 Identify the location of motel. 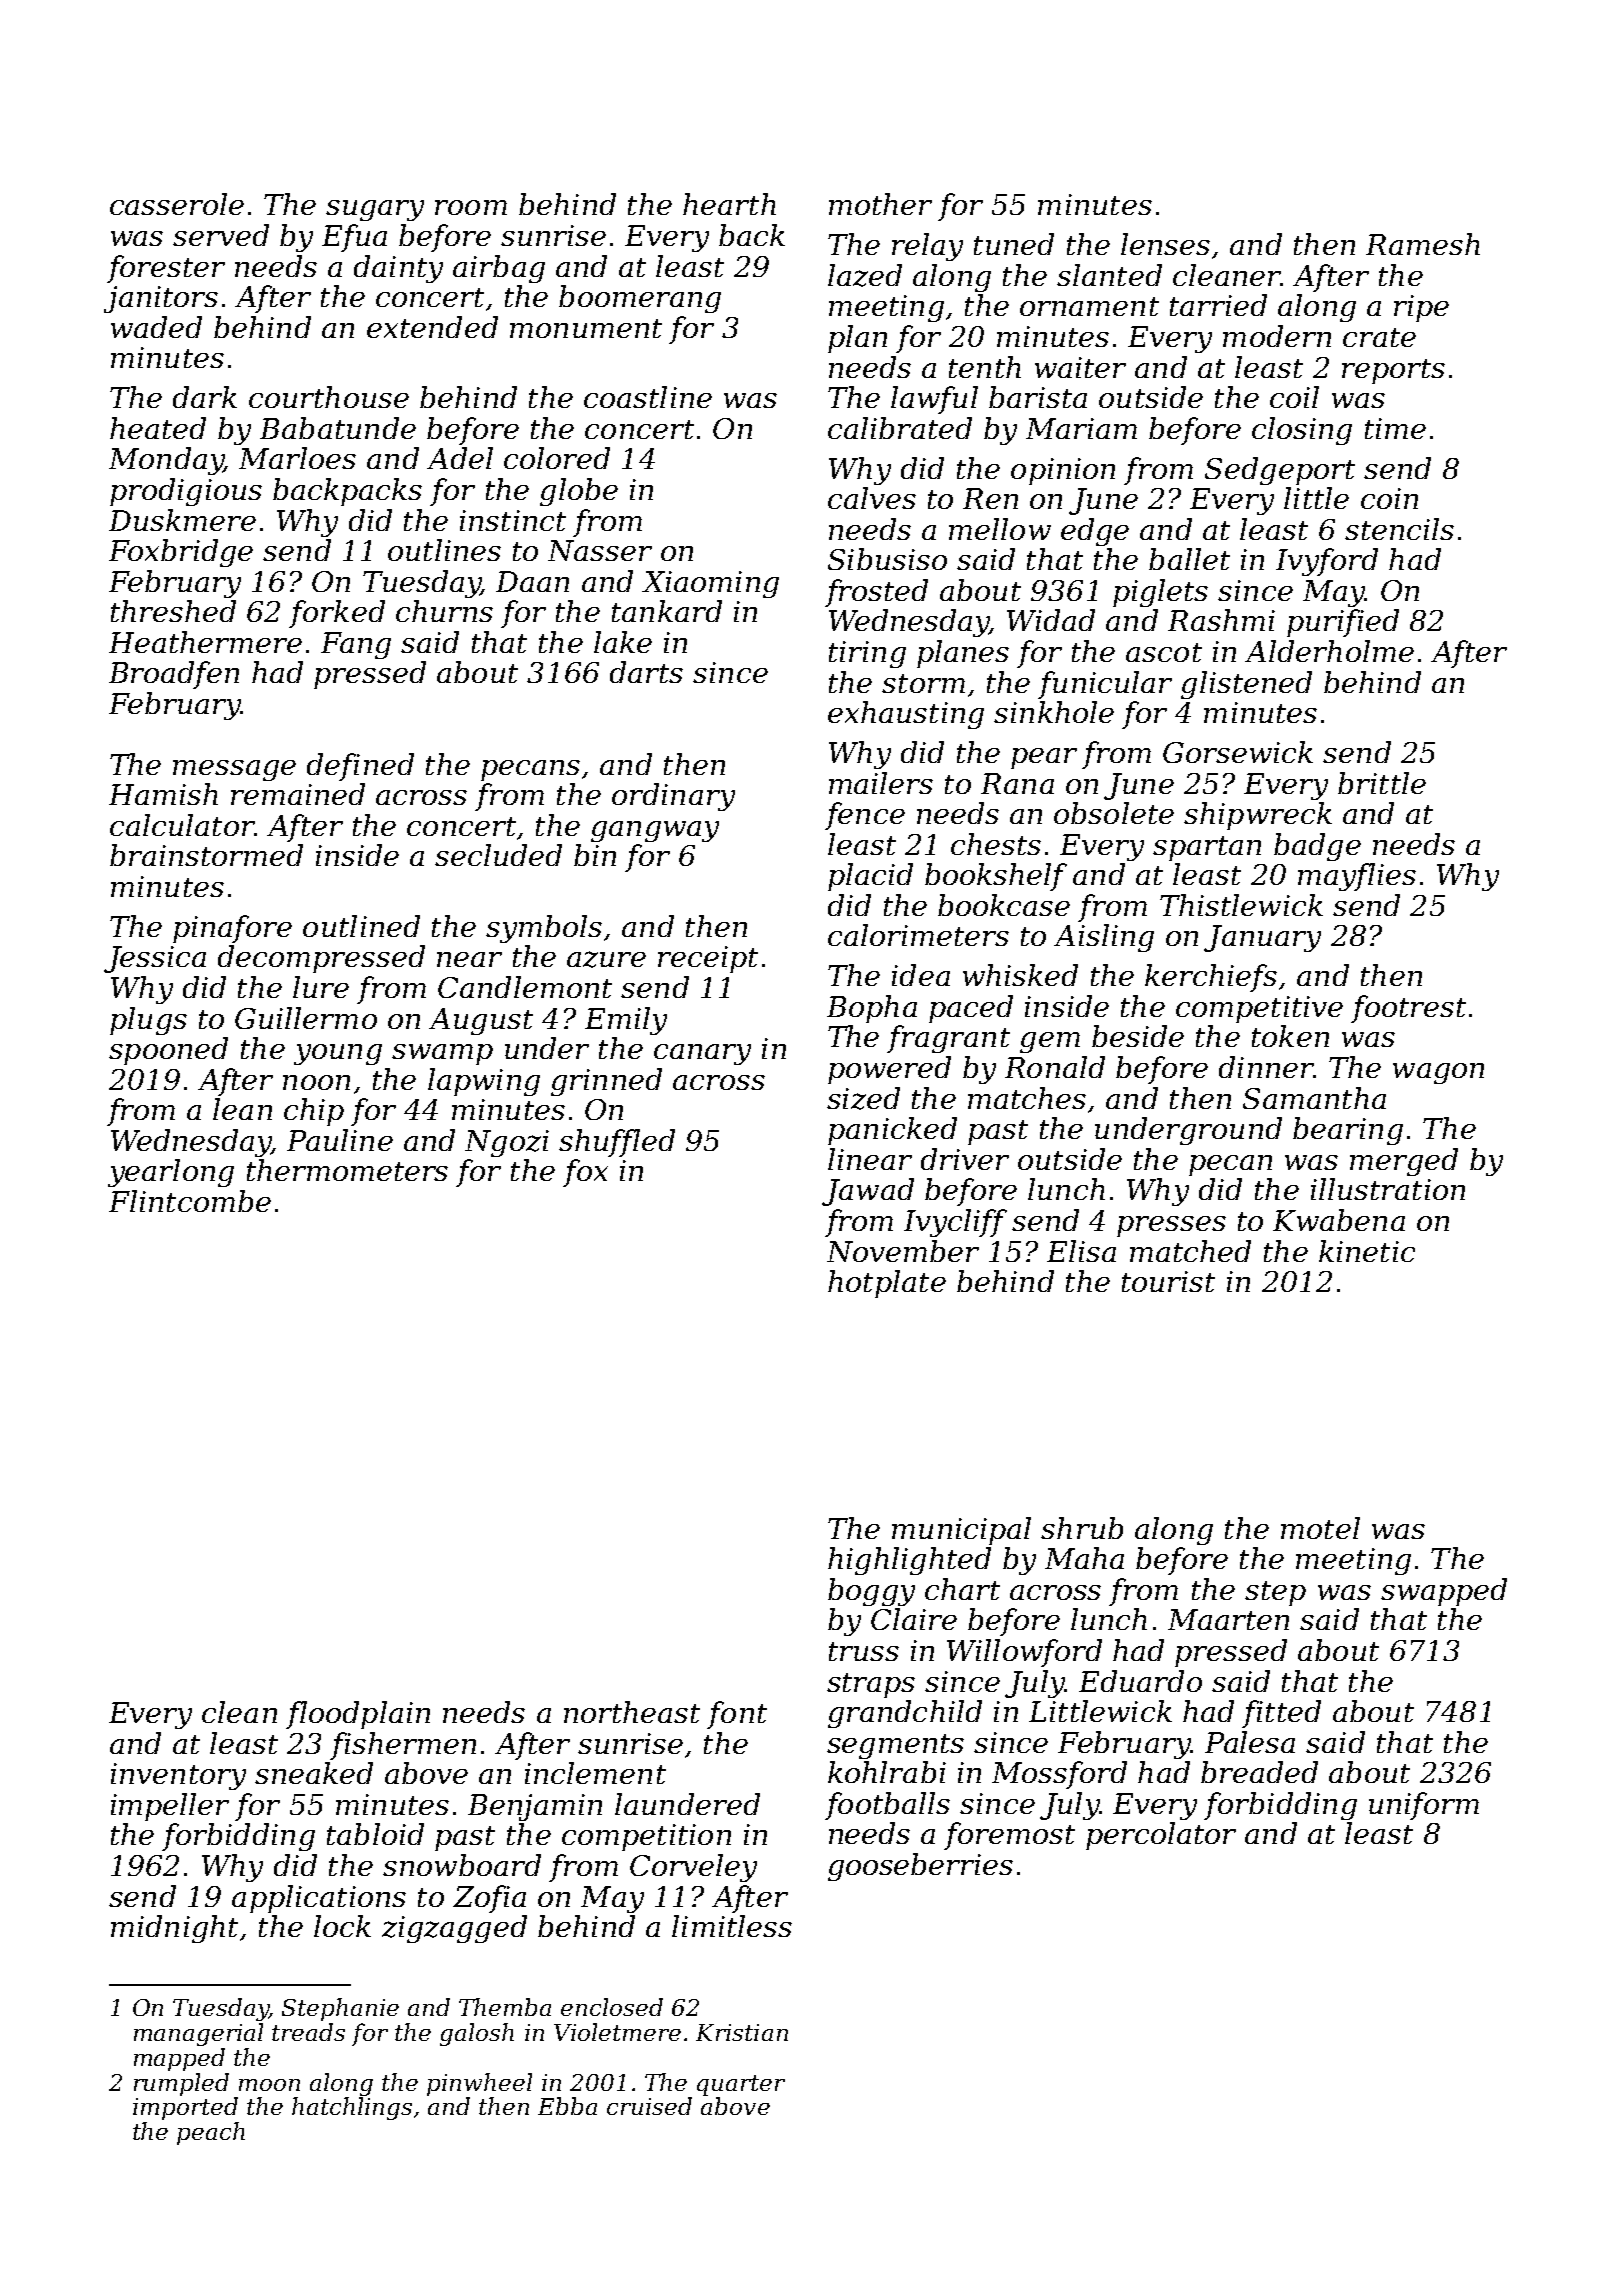
(1320, 1528).
